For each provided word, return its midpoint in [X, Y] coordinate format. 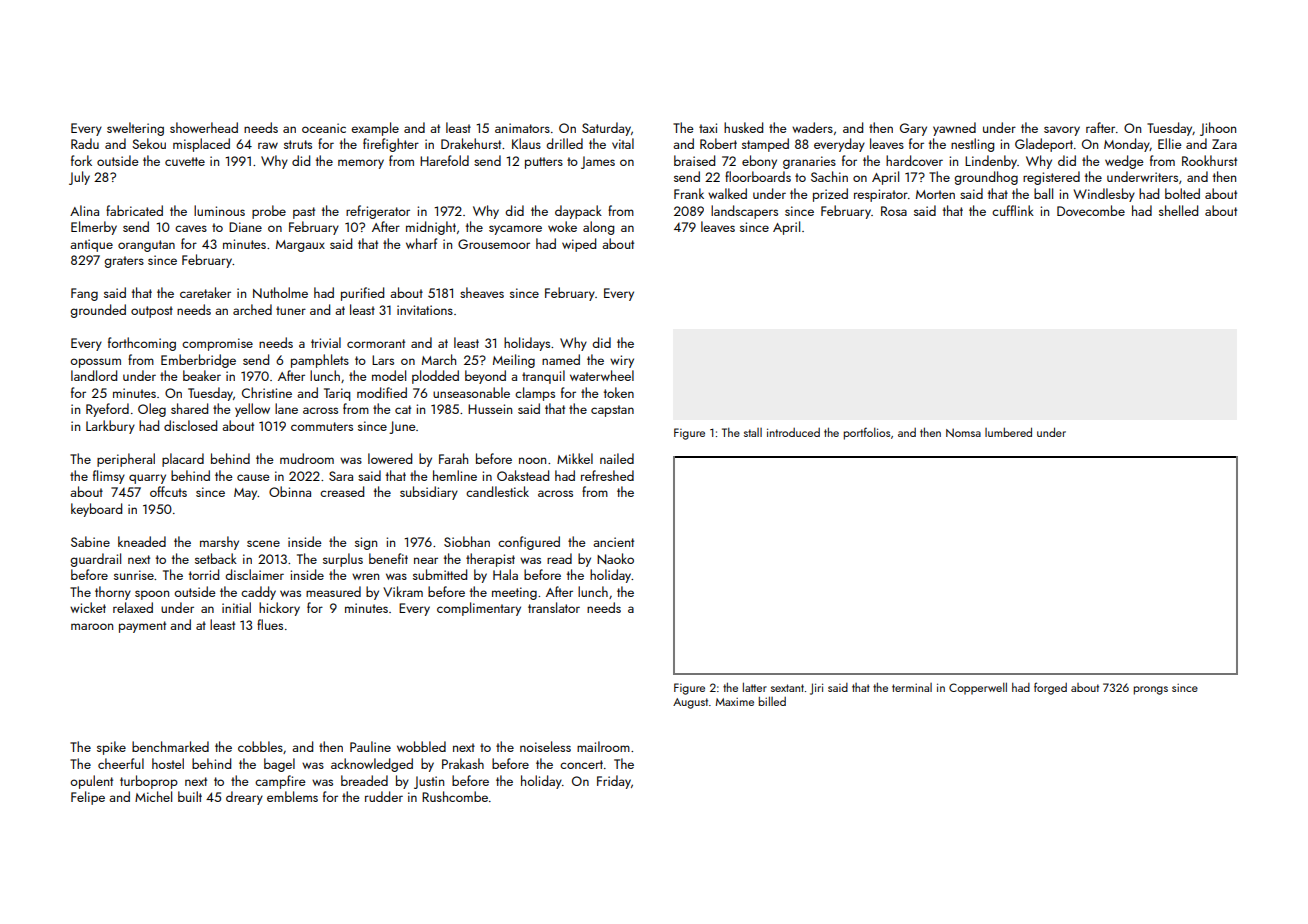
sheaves [482, 292]
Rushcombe [455, 796]
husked [743, 127]
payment [142, 627]
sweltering [135, 129]
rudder [384, 796]
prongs [1151, 690]
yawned [954, 129]
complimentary [479, 609]
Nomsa [963, 432]
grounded [98, 311]
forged [1050, 688]
